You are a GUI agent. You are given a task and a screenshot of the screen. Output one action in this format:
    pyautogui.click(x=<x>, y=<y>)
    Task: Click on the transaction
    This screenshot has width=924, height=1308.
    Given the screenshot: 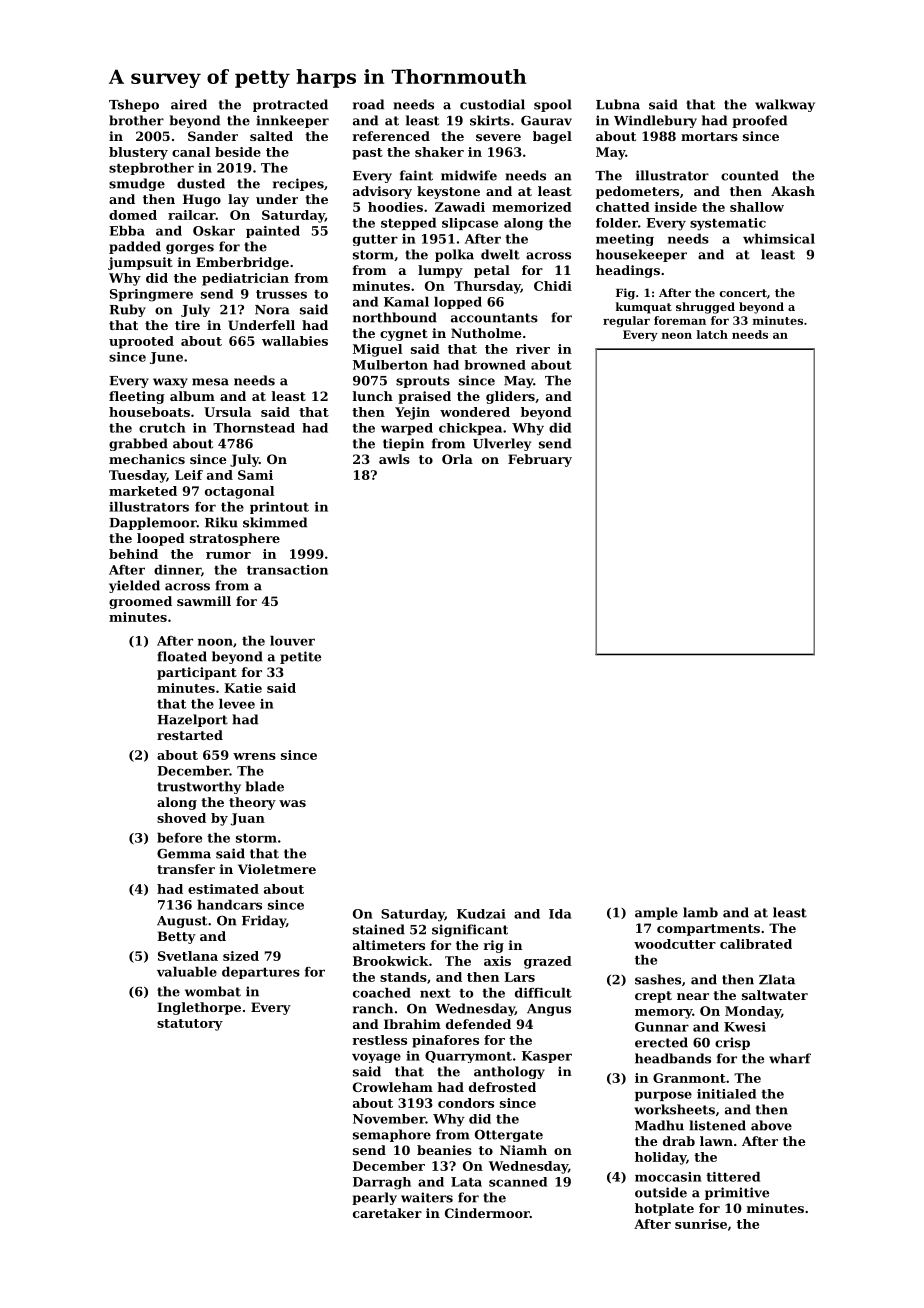 What is the action you would take?
    pyautogui.click(x=287, y=570)
